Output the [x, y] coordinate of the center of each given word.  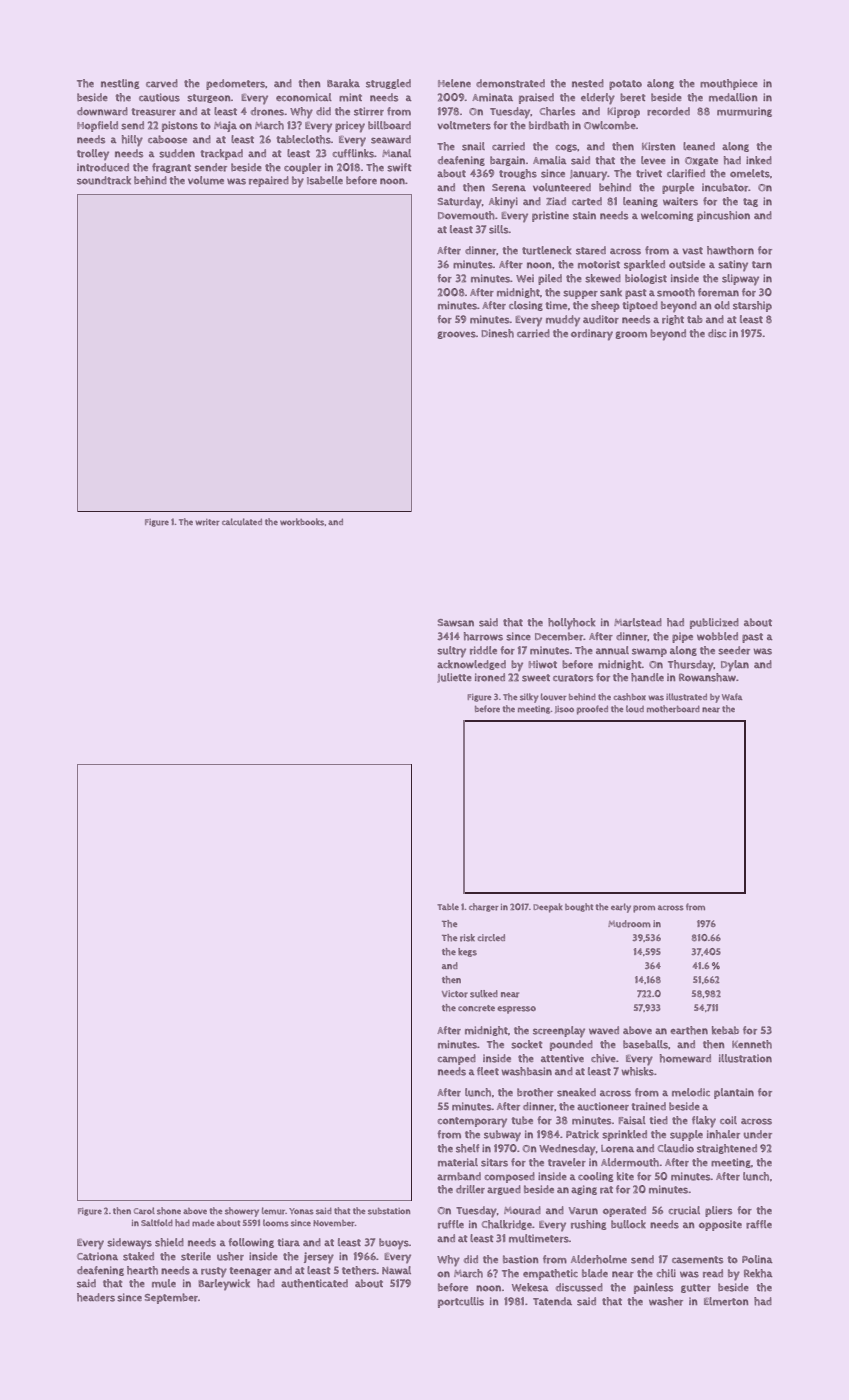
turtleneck [546, 250]
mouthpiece [729, 84]
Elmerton [726, 1301]
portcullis [461, 1302]
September [171, 1298]
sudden [177, 153]
